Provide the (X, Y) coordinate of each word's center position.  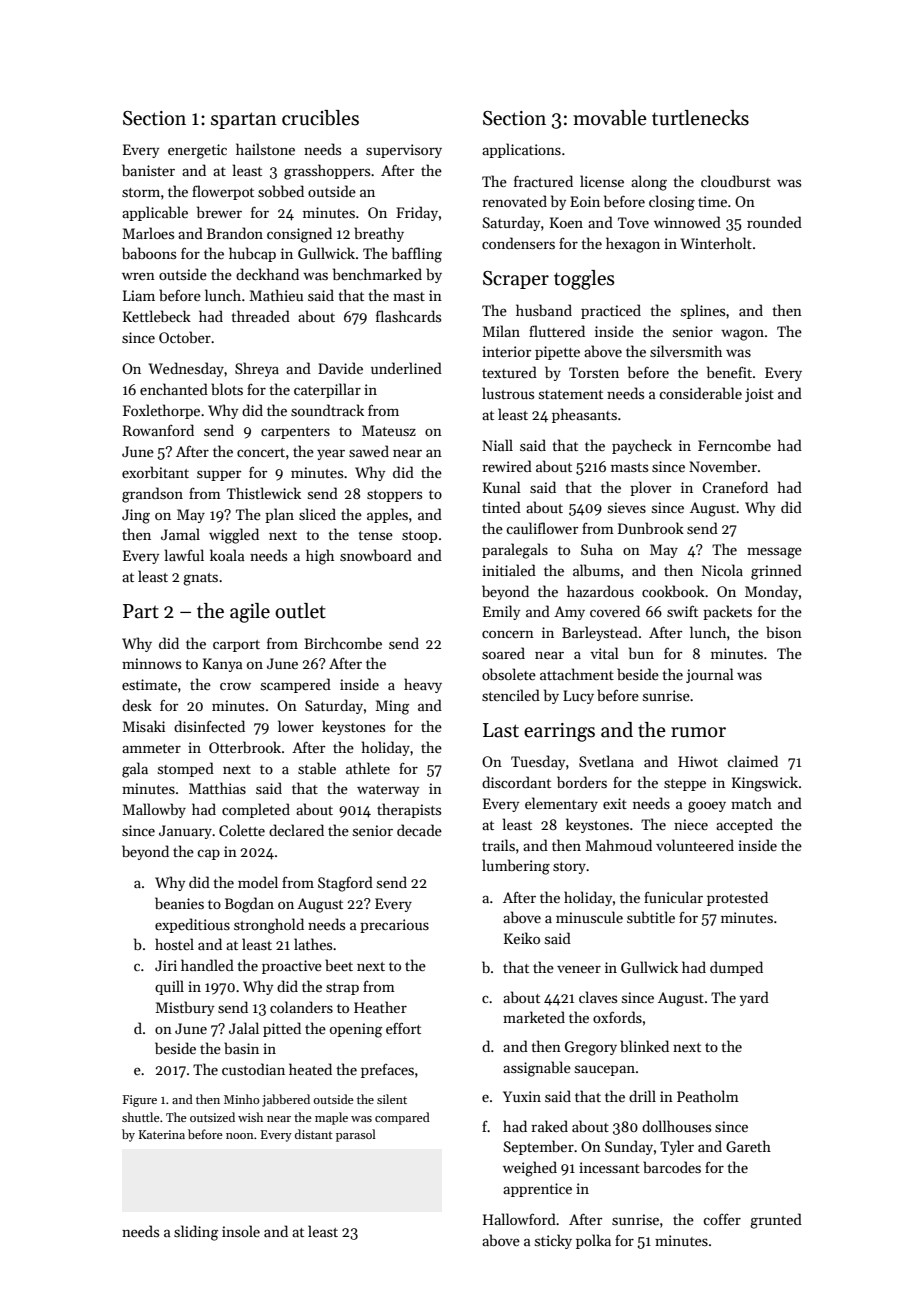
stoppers (394, 496)
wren (138, 276)
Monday (771, 592)
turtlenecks (700, 118)
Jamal (180, 534)
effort (403, 1028)
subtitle (651, 917)
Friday (417, 213)
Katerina (162, 1134)
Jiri (166, 965)
